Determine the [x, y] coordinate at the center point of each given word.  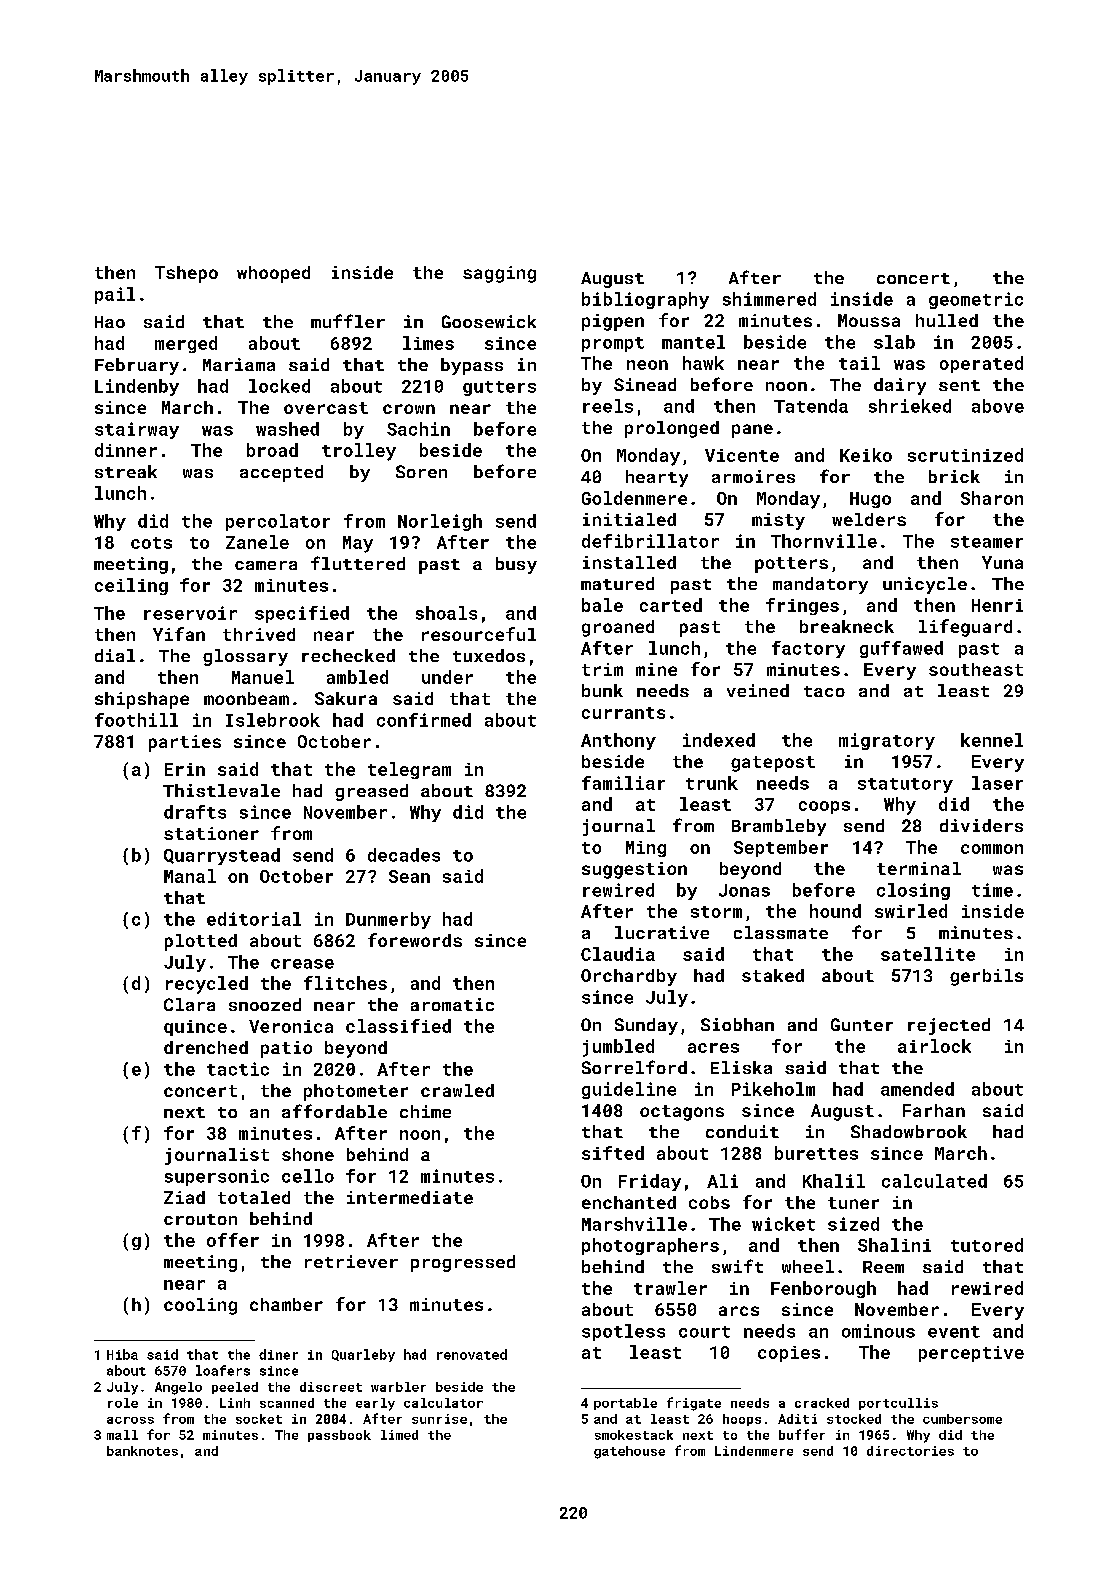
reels [608, 406]
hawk [703, 363]
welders [869, 519]
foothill [136, 720]
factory [808, 649]
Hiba [122, 1354]
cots [151, 543]
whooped [273, 274]
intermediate [410, 1197]
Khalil [834, 1181]
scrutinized [965, 455]
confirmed [424, 720]
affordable [334, 1111]
